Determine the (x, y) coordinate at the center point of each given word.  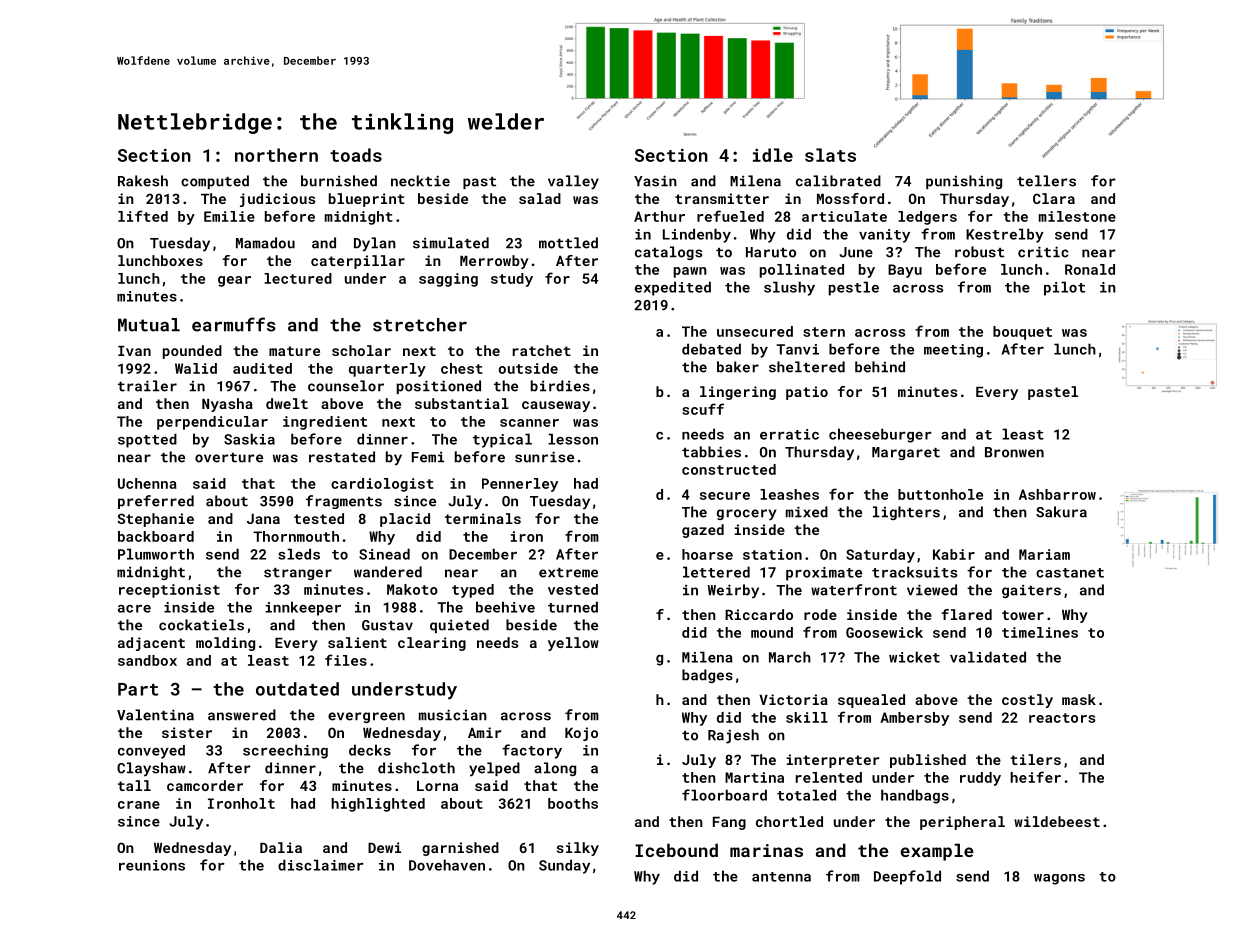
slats (830, 155)
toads (356, 155)
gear (234, 281)
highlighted (378, 805)
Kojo (581, 734)
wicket (914, 657)
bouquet (1022, 333)
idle (773, 155)
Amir (484, 732)
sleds (299, 554)
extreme (568, 573)
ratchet (542, 350)
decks (370, 750)
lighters (906, 513)
